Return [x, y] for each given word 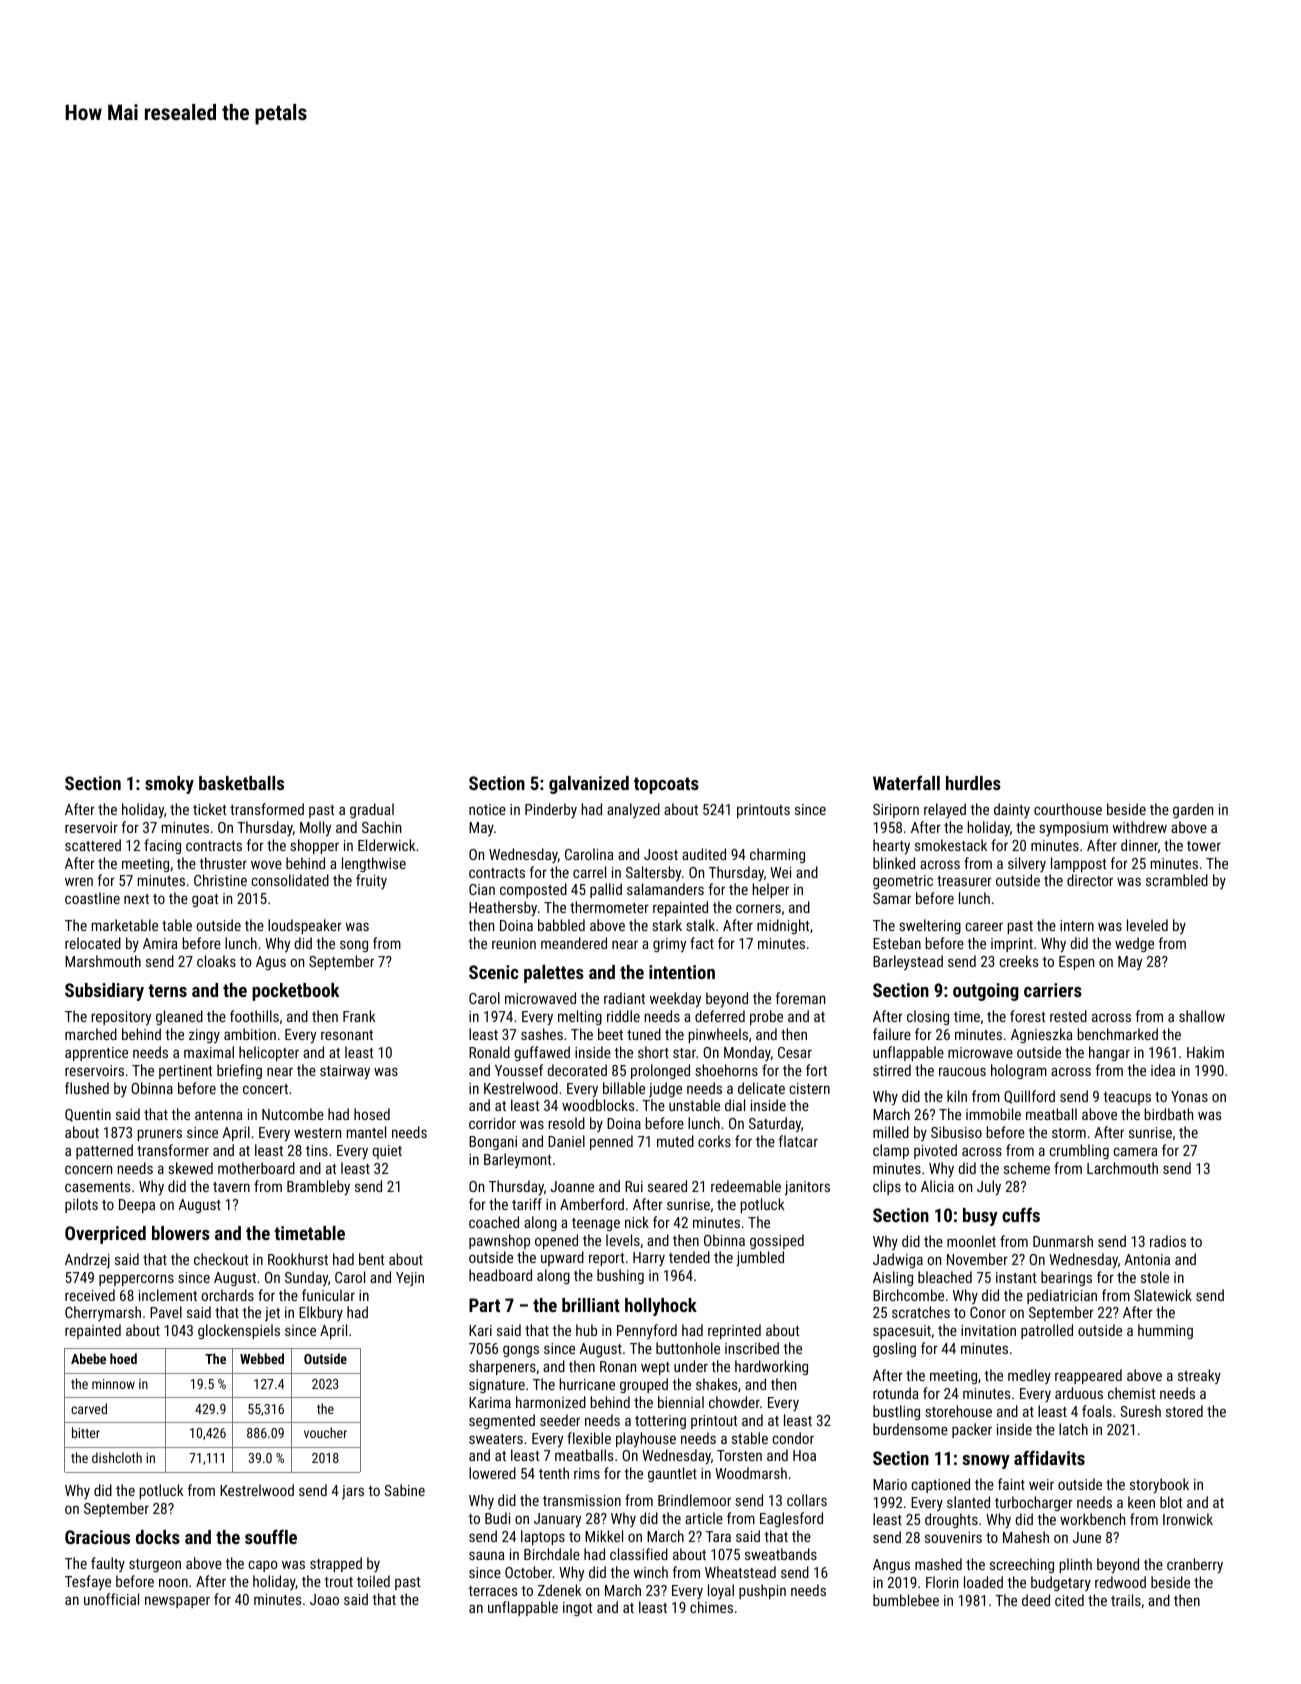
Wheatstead [740, 1572]
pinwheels [718, 1035]
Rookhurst [298, 1259]
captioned [940, 1485]
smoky [169, 785]
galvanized [589, 785]
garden [1193, 810]
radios [1168, 1241]
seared [667, 1186]
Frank [359, 1016]
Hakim [1205, 1052]
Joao [324, 1599]
